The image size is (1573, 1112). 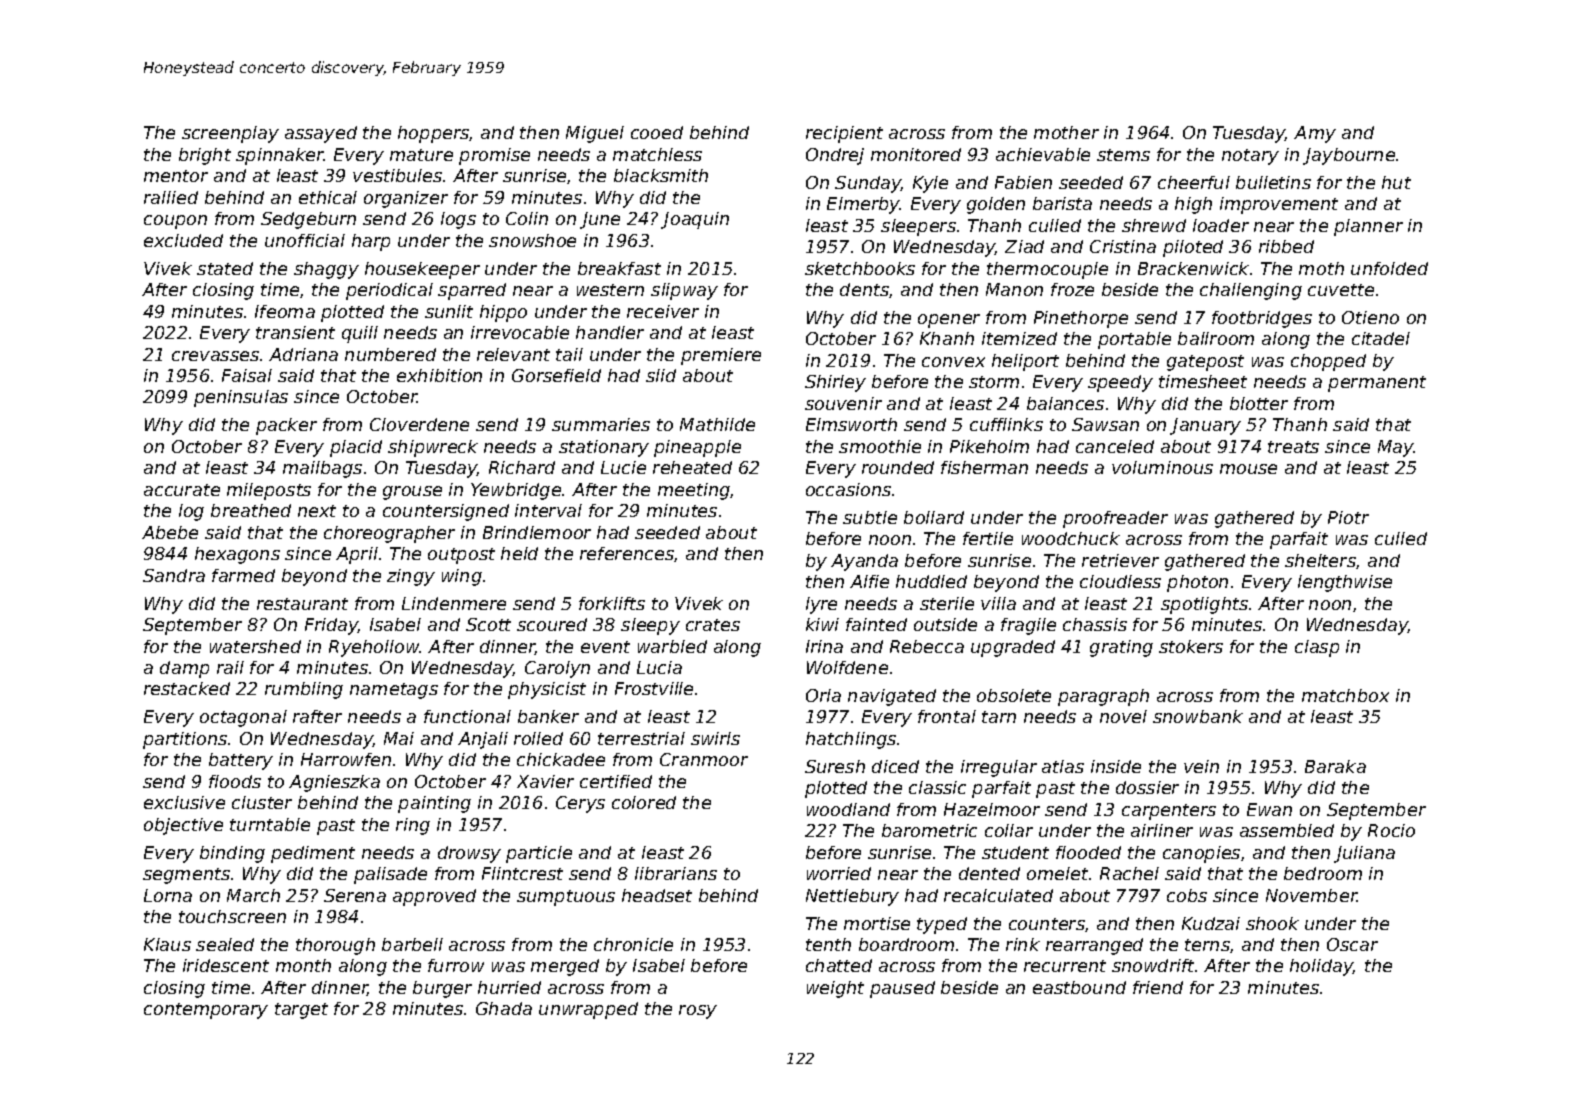 I want to click on April, so click(x=357, y=555).
